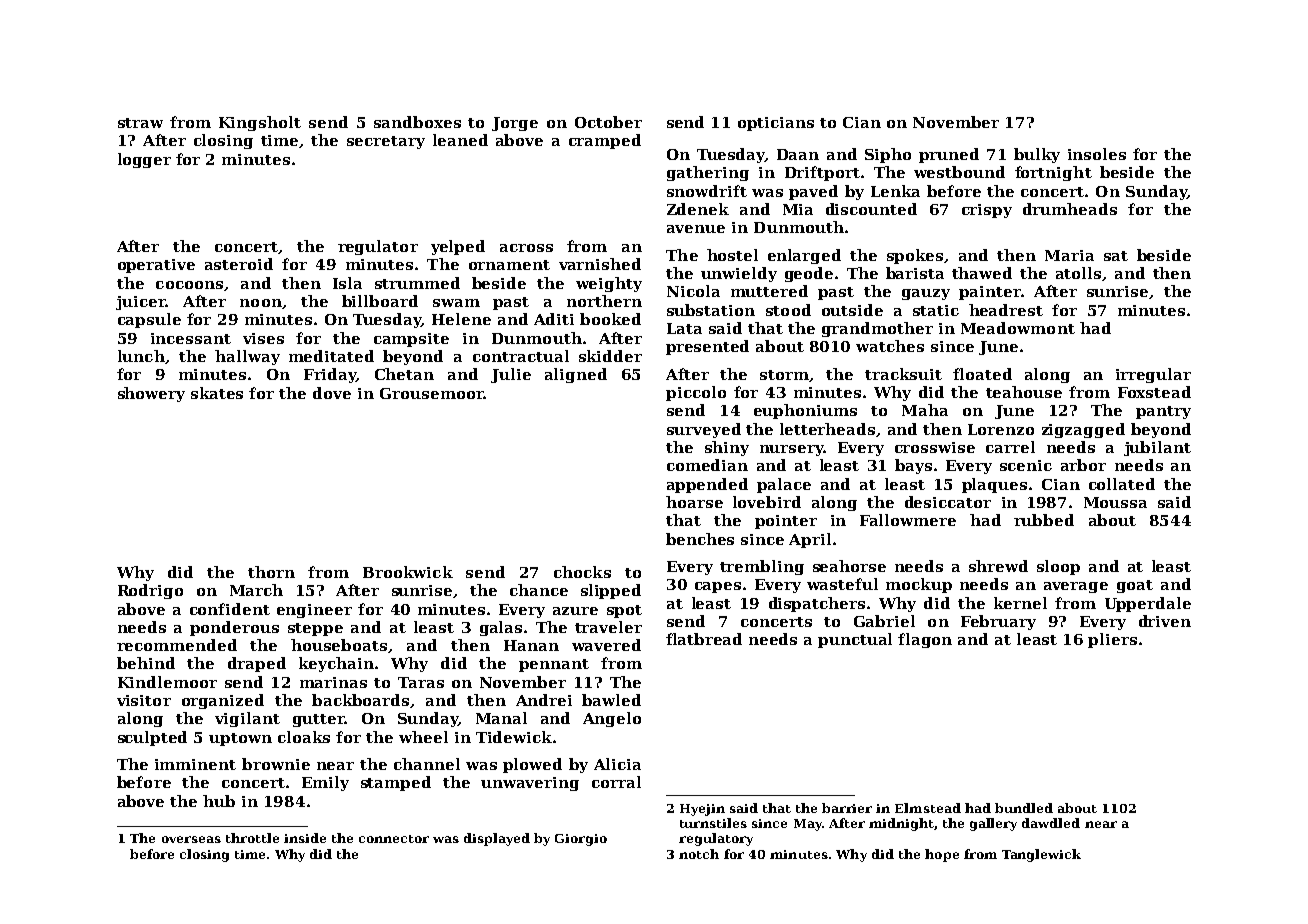 The width and height of the image is (1308, 924). I want to click on straw, so click(140, 123).
